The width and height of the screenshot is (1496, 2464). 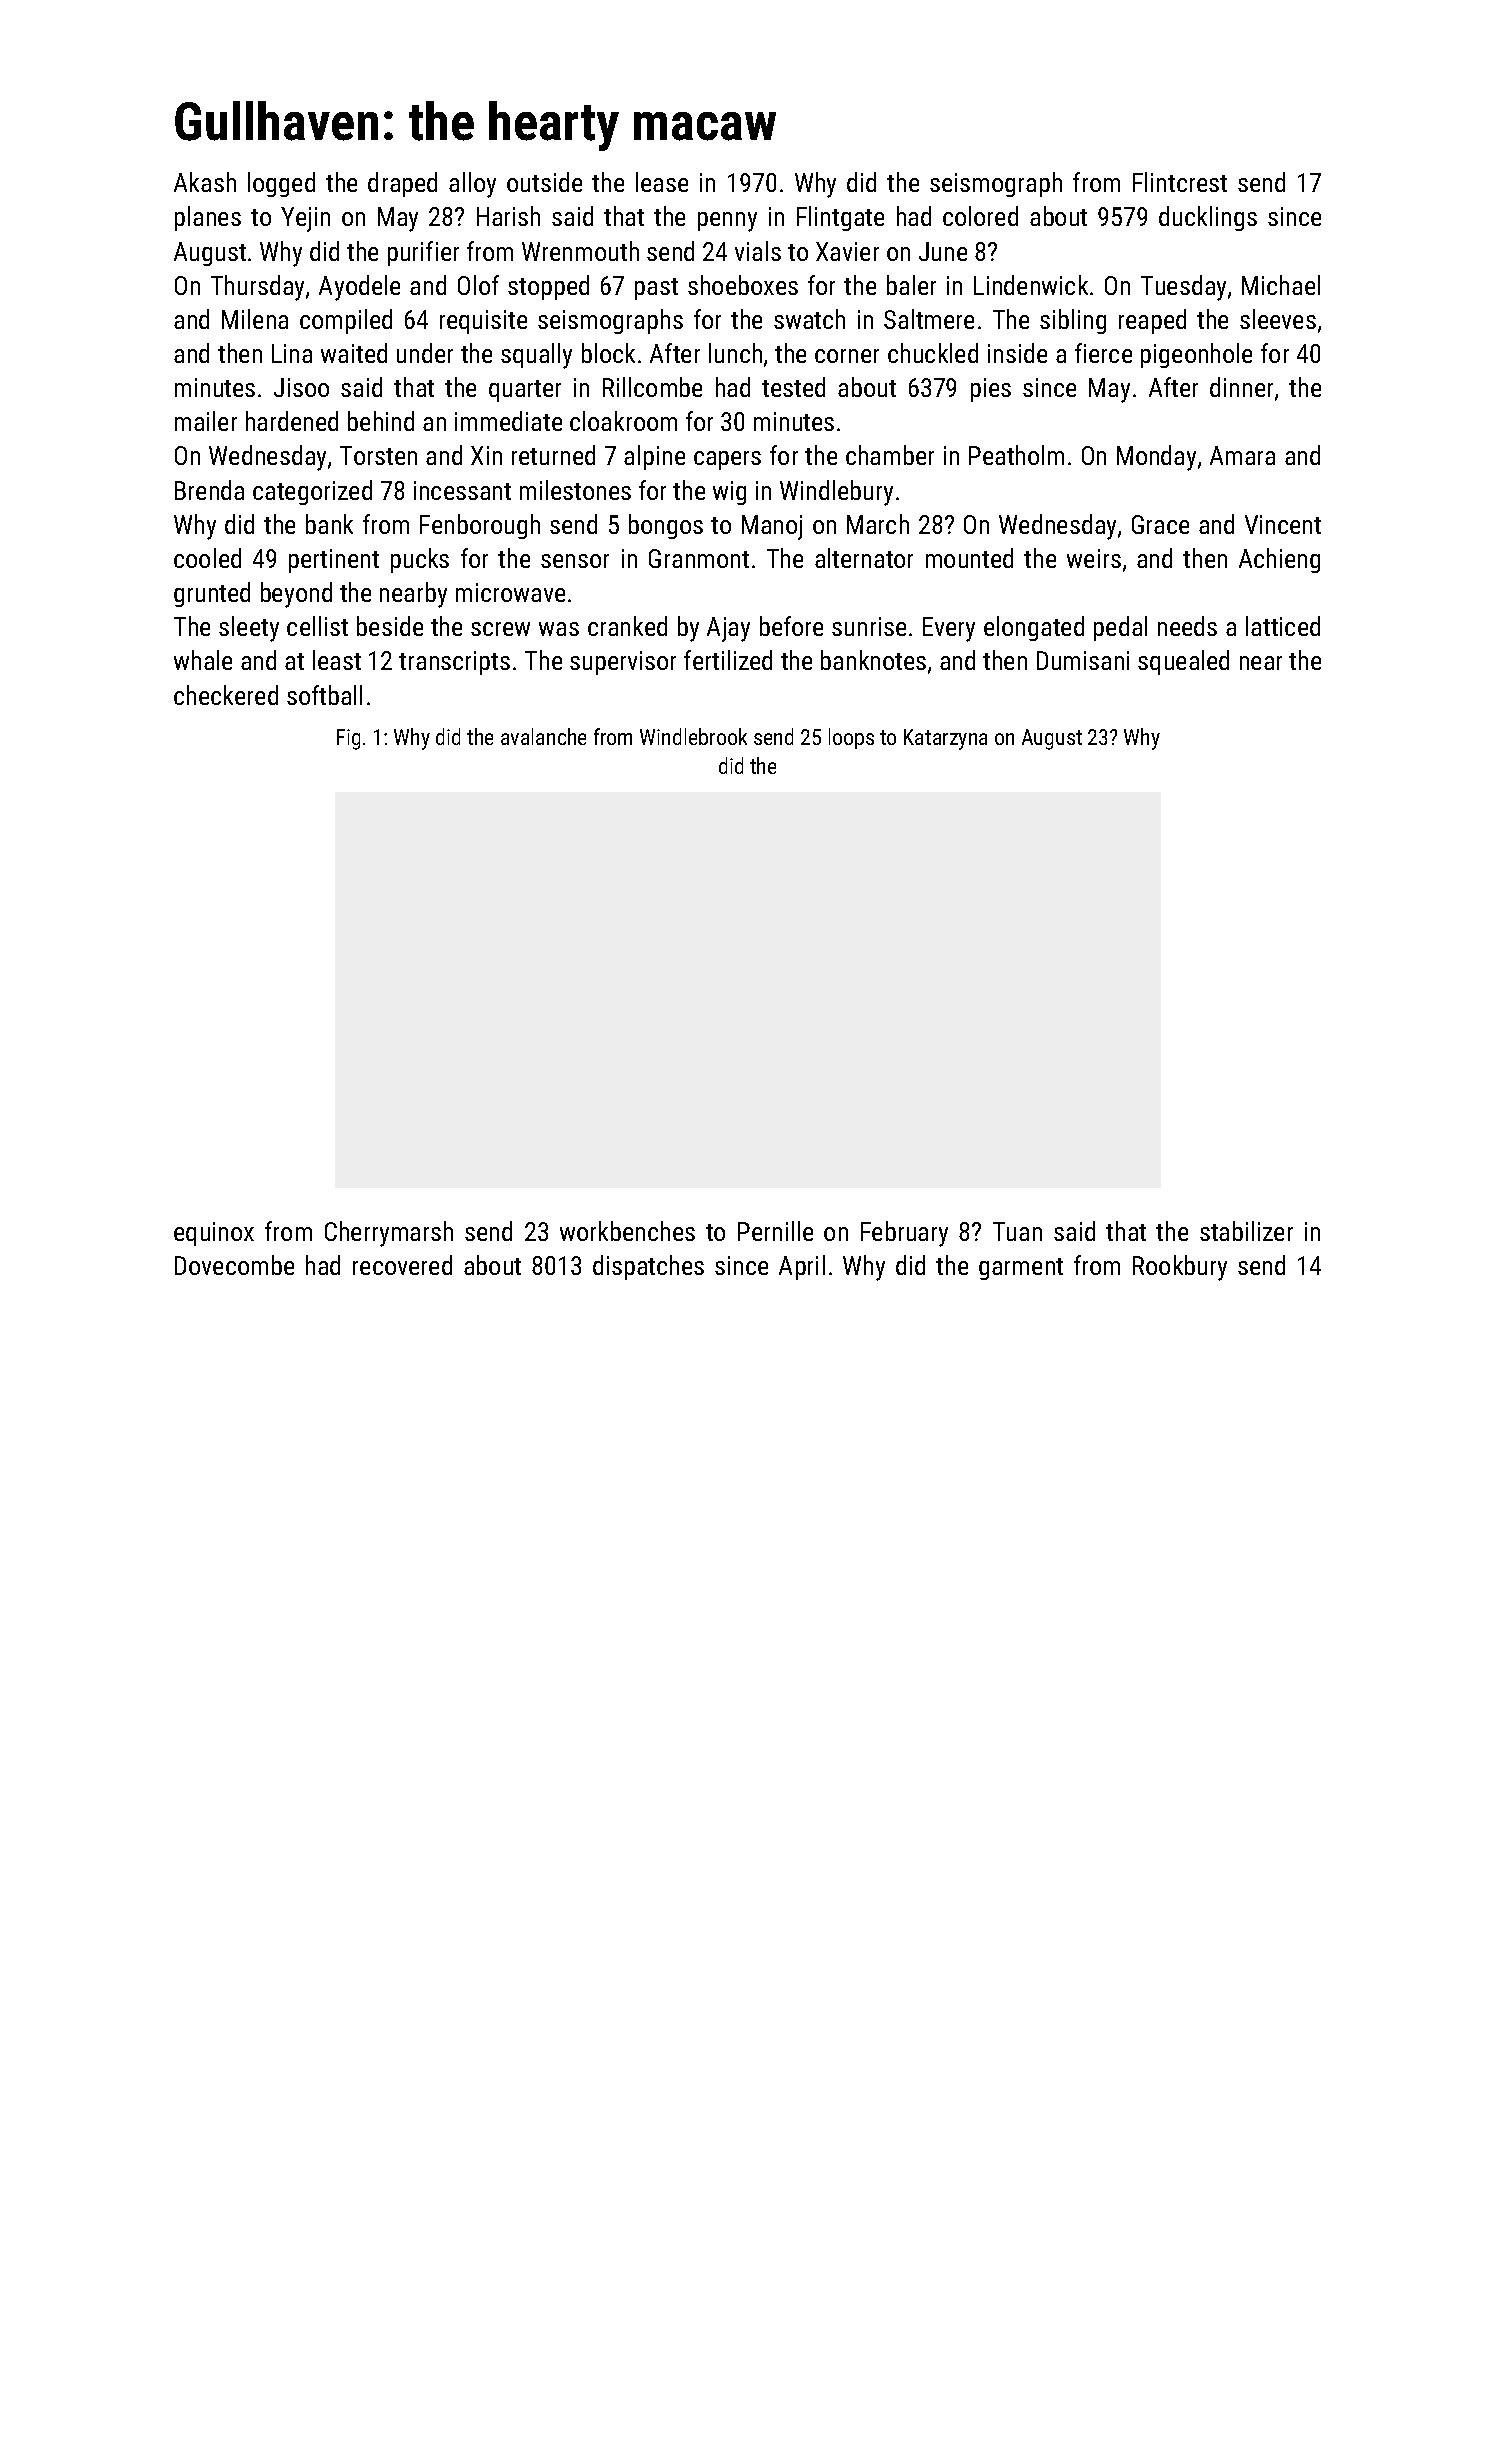 What do you see at coordinates (847, 251) in the screenshot?
I see `Xavier` at bounding box center [847, 251].
